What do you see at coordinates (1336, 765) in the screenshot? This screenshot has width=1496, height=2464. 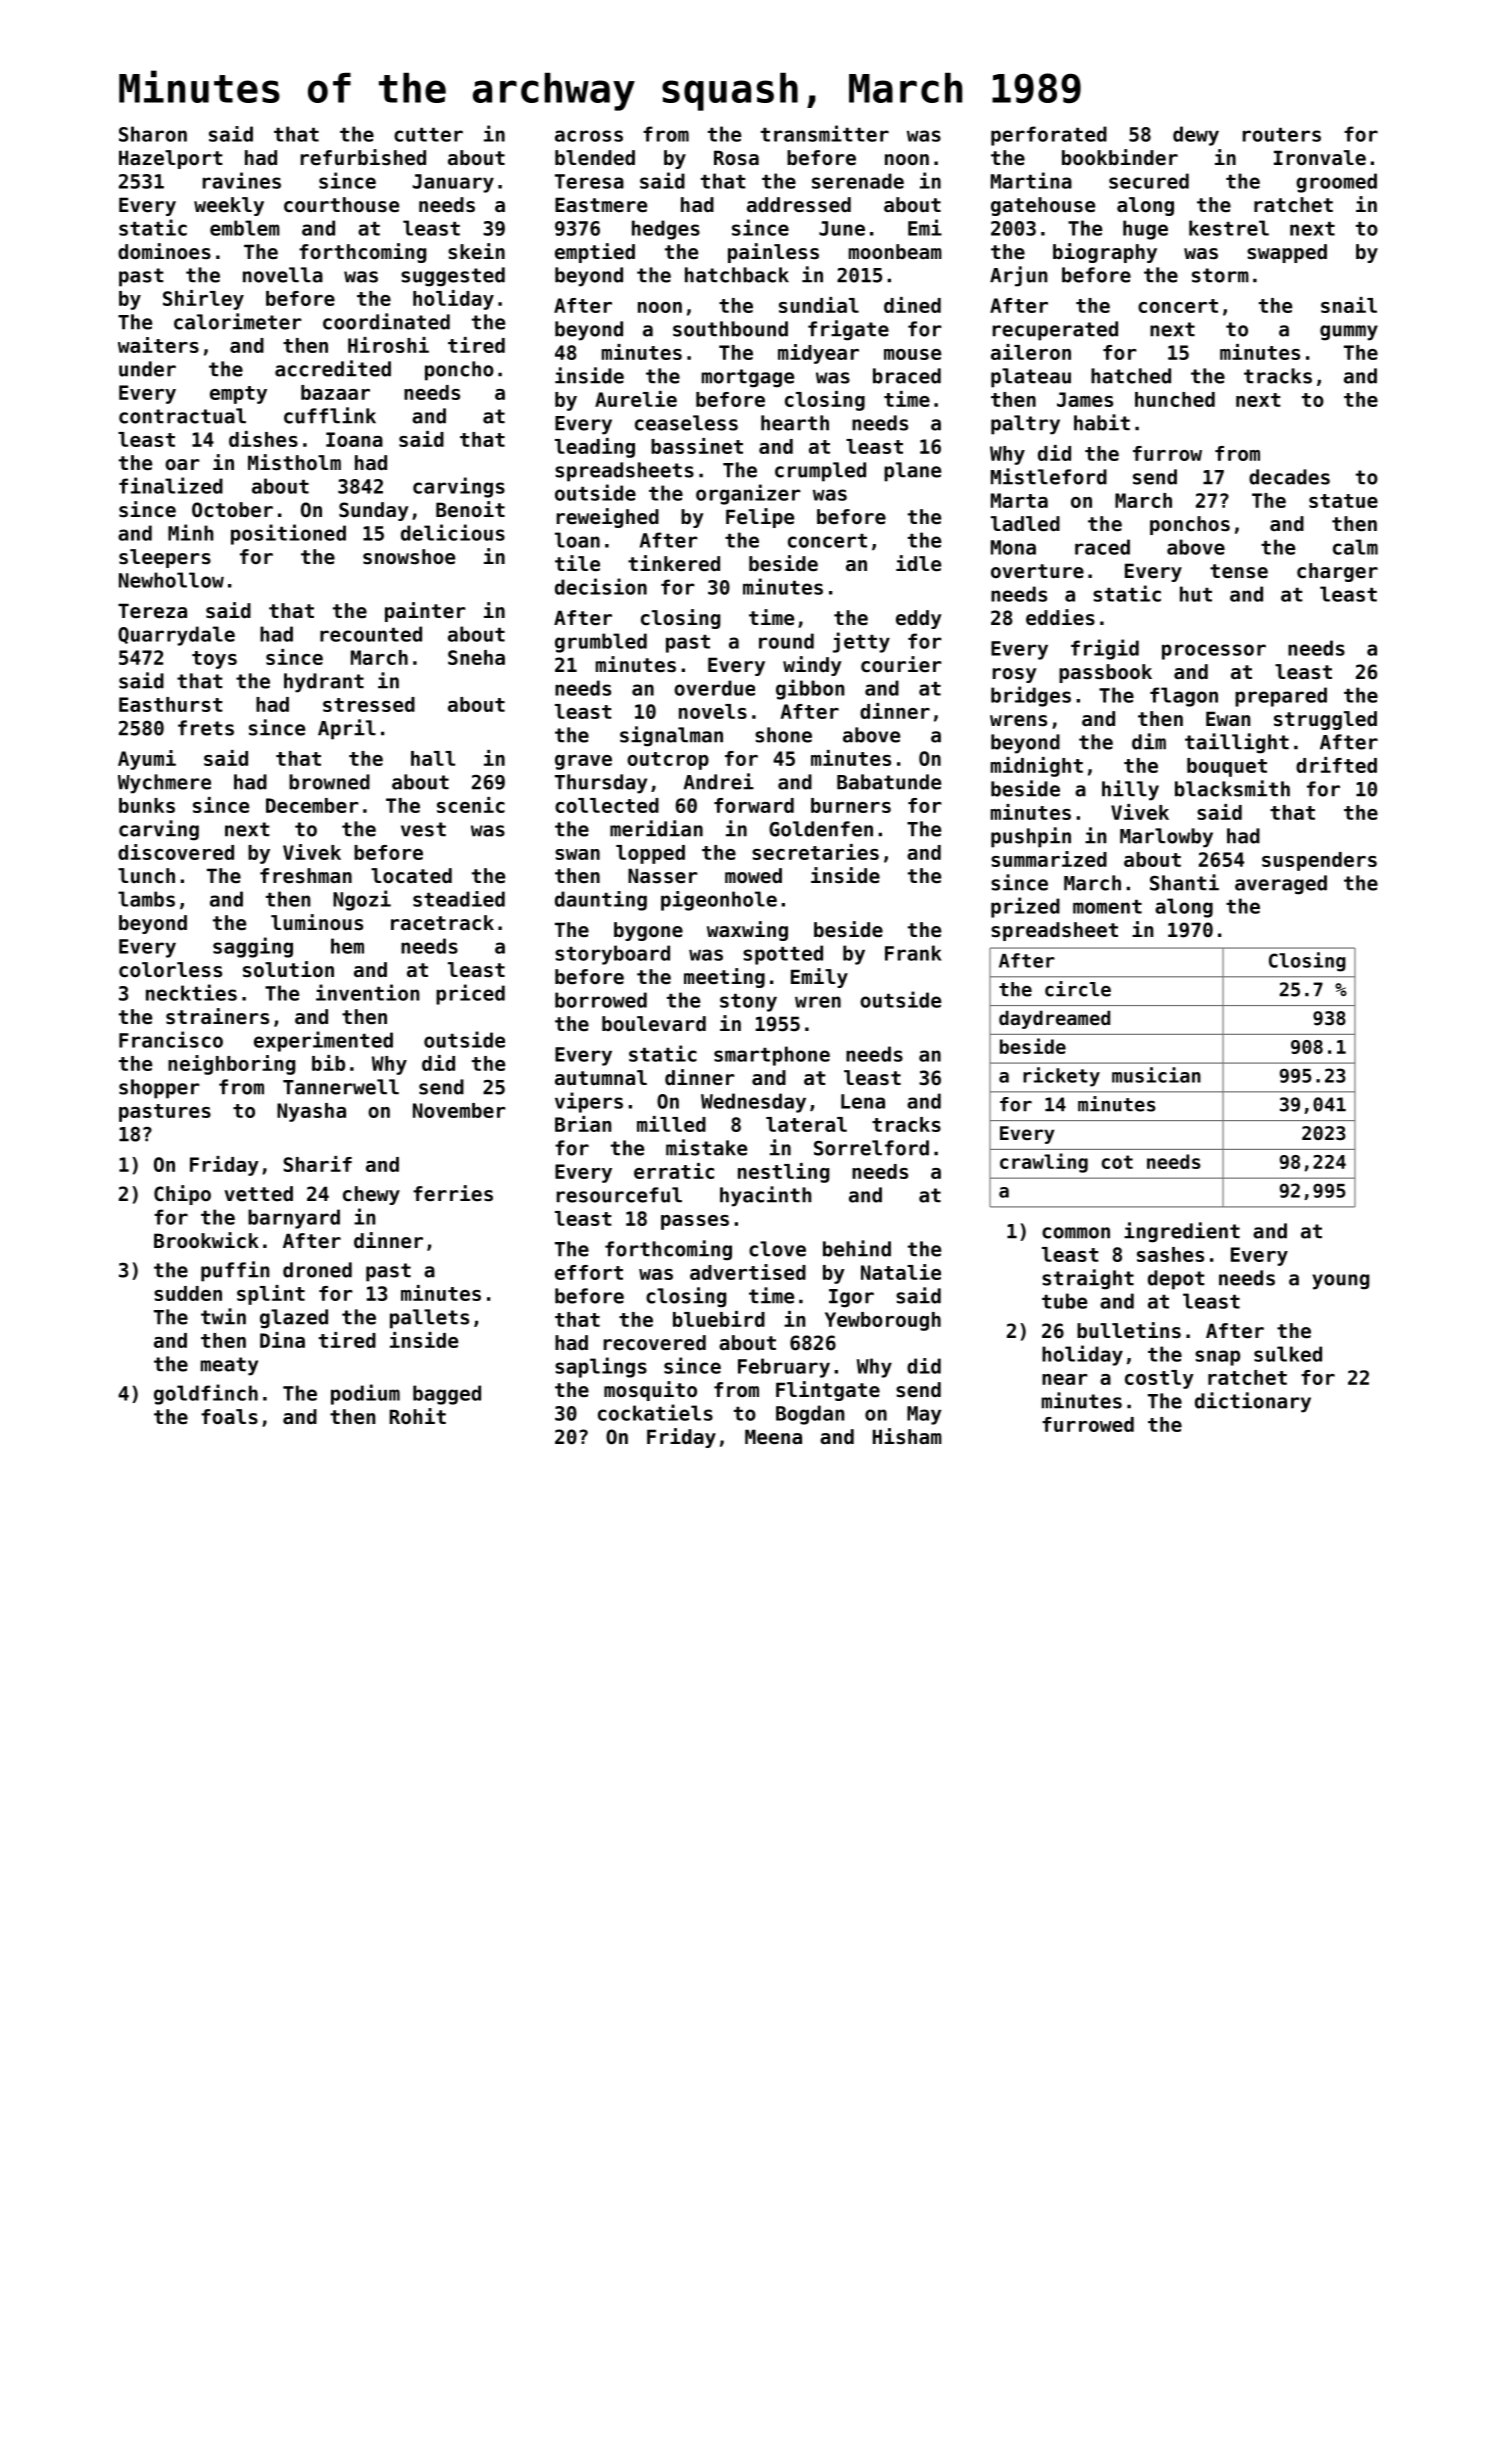 I see `drifted` at bounding box center [1336, 765].
